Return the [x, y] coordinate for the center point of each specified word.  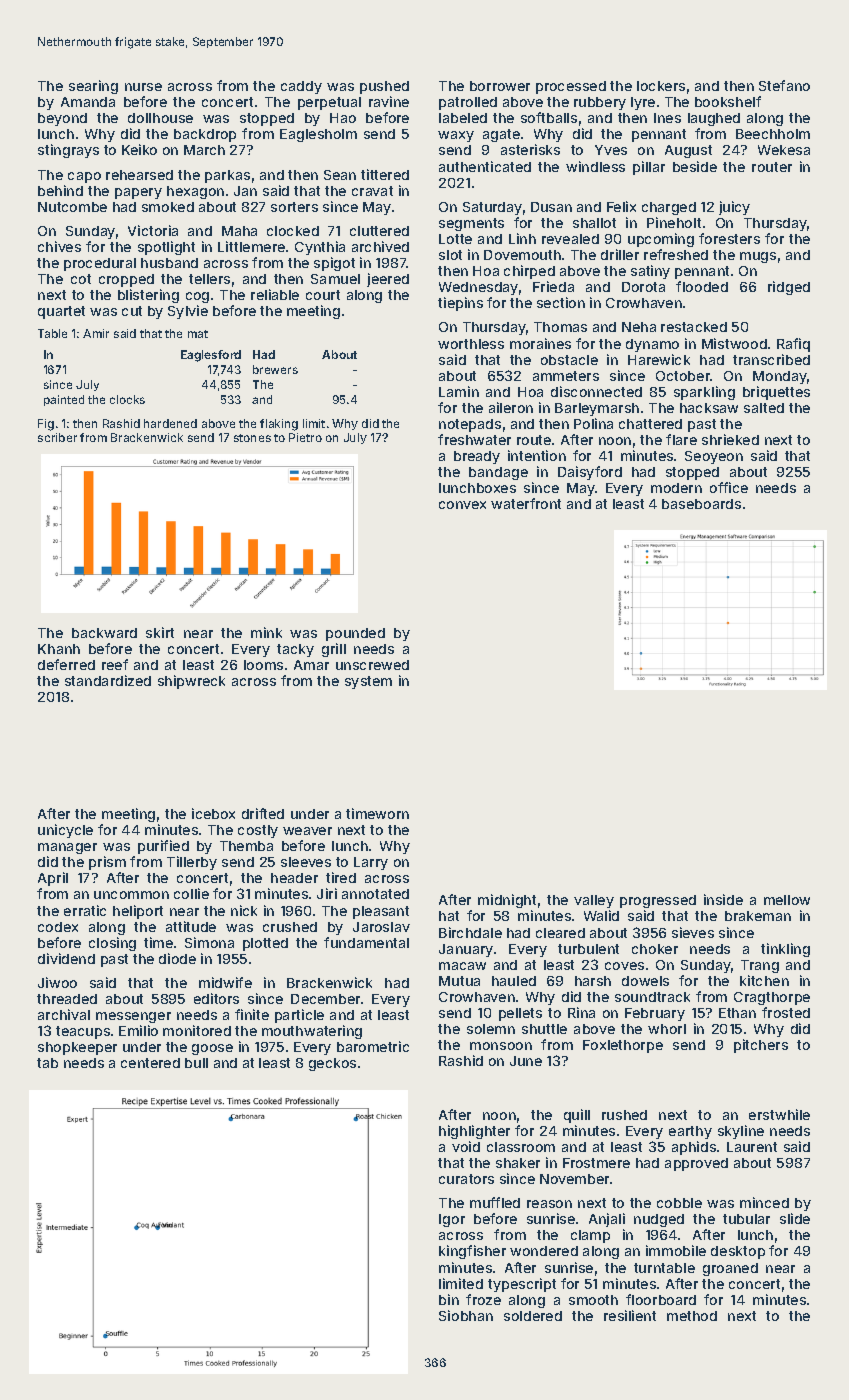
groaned [730, 1269]
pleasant [381, 912]
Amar [311, 665]
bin [449, 1299]
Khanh [59, 649]
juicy [734, 208]
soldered [533, 1316]
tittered [385, 174]
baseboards [701, 504]
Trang [760, 966]
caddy [301, 87]
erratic [85, 910]
